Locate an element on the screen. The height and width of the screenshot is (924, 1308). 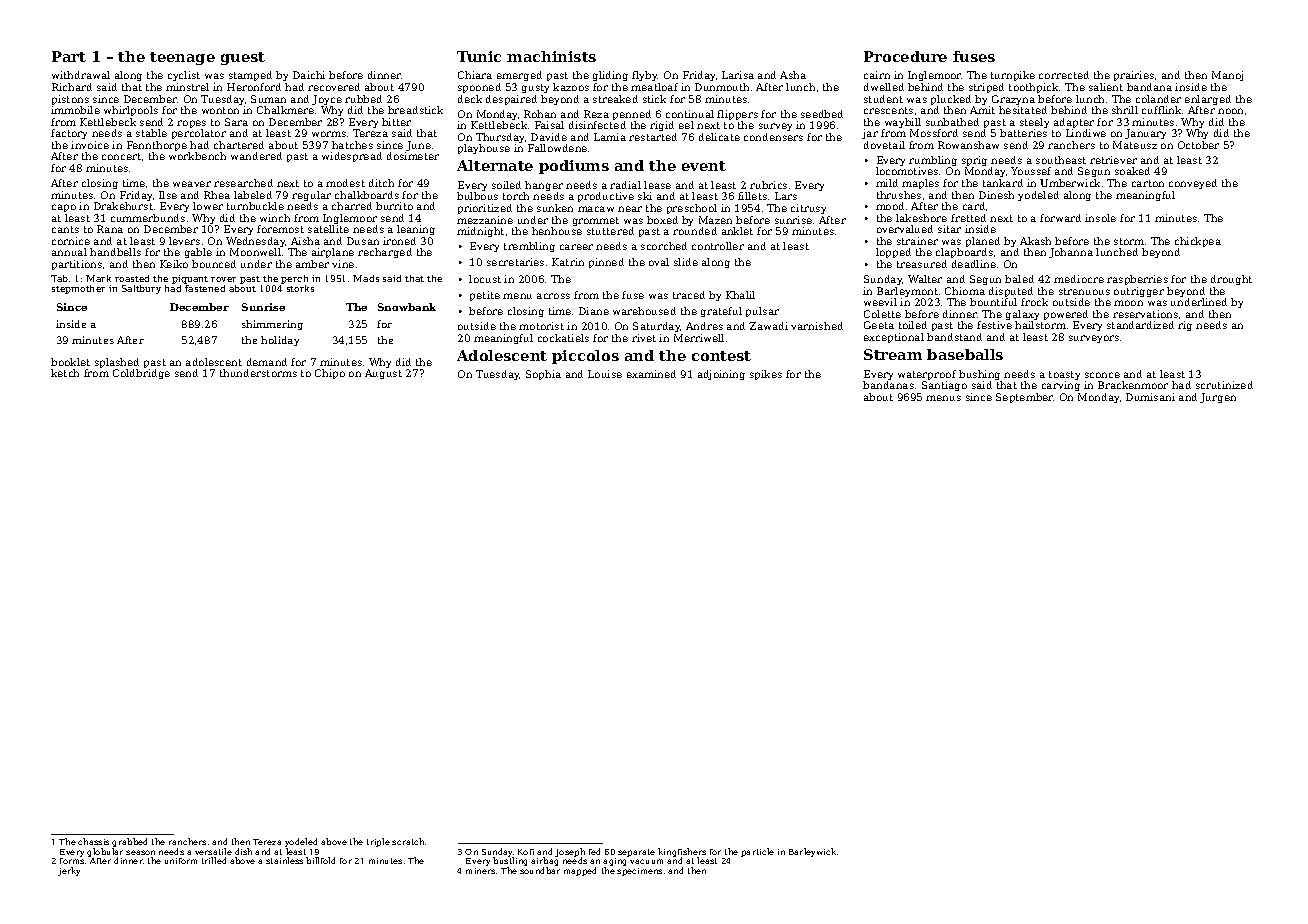
kingfishers is located at coordinates (682, 853).
